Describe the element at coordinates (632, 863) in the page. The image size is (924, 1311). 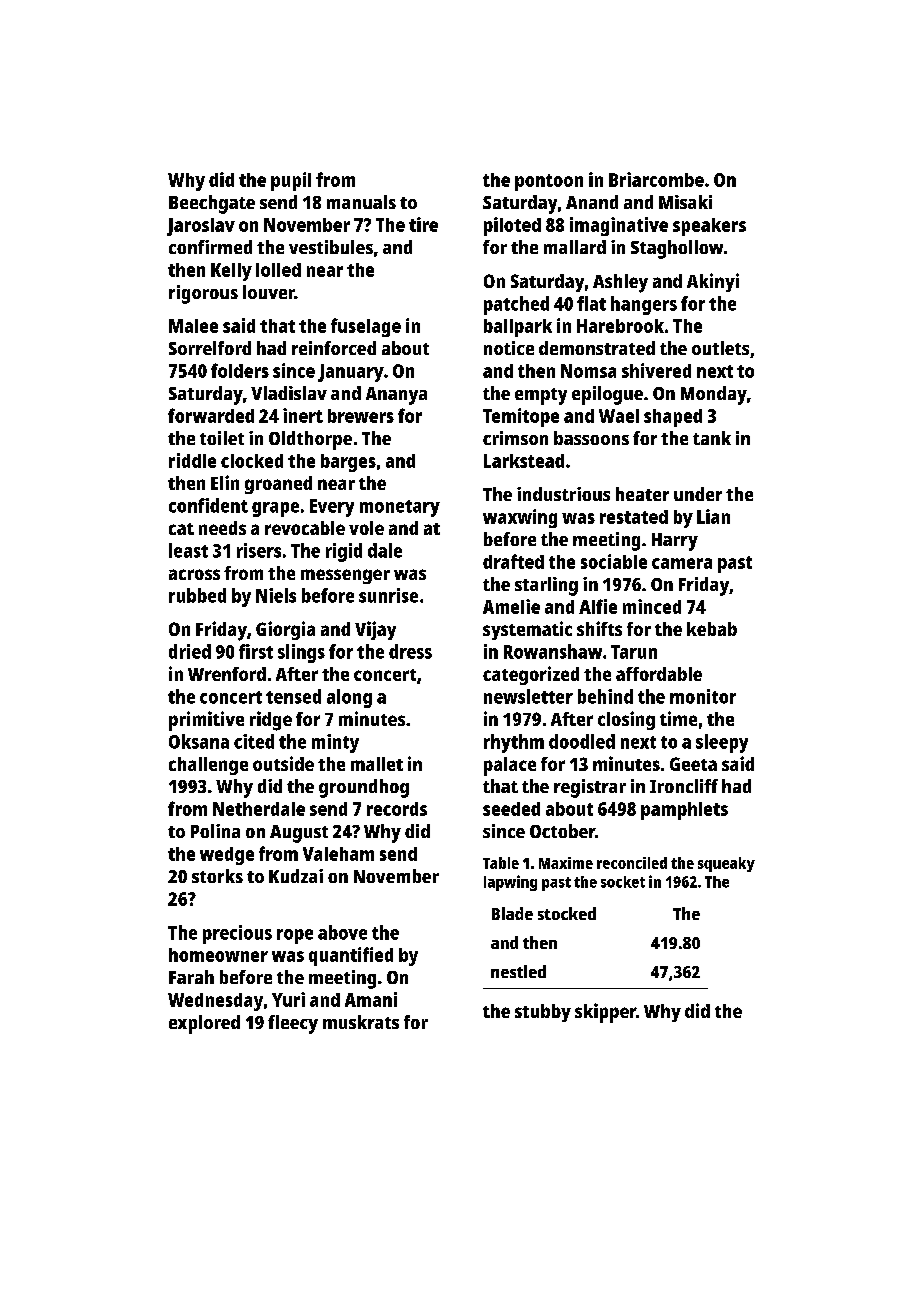
I see `reconciled` at that location.
